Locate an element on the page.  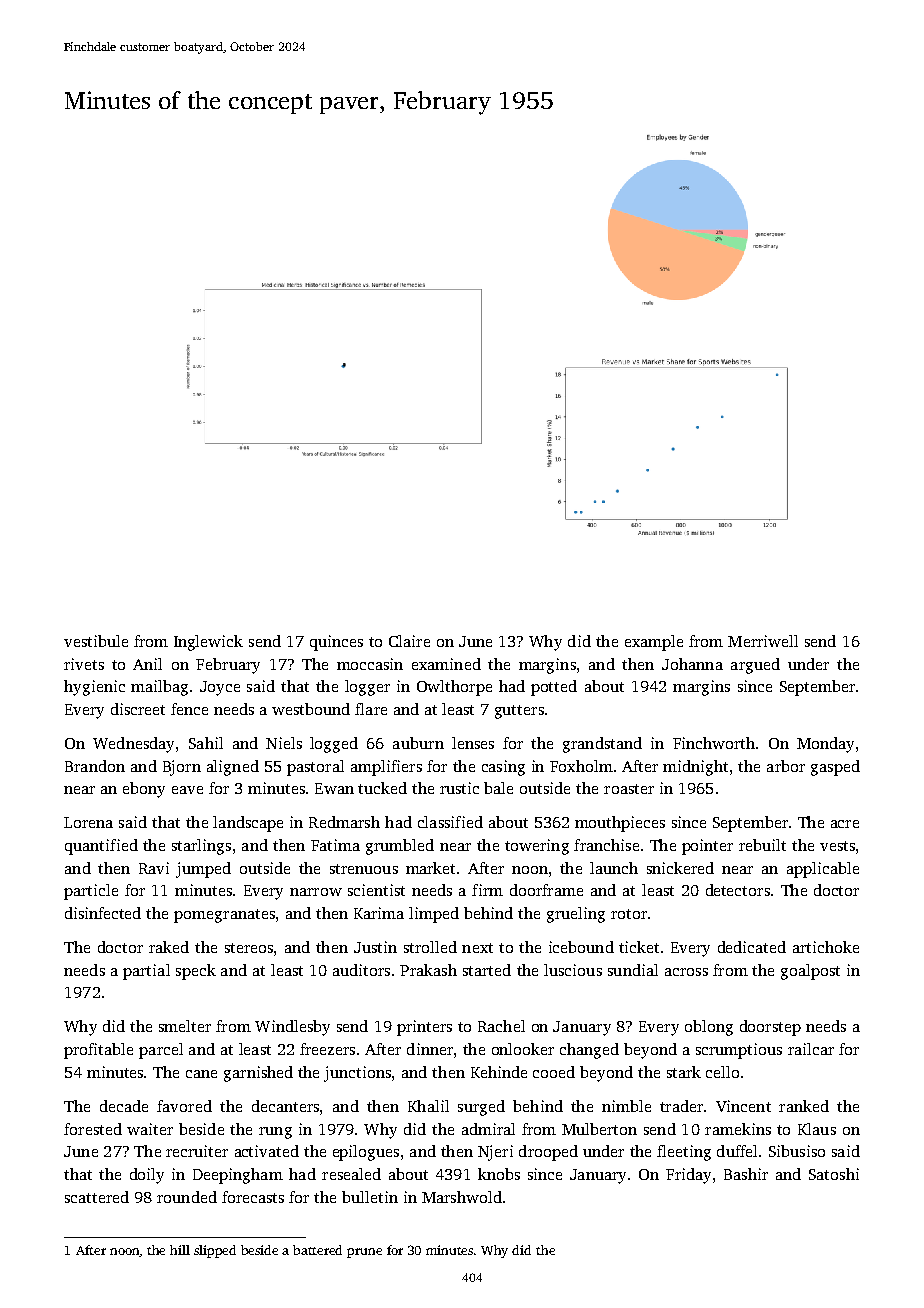
jumped is located at coordinates (203, 870).
